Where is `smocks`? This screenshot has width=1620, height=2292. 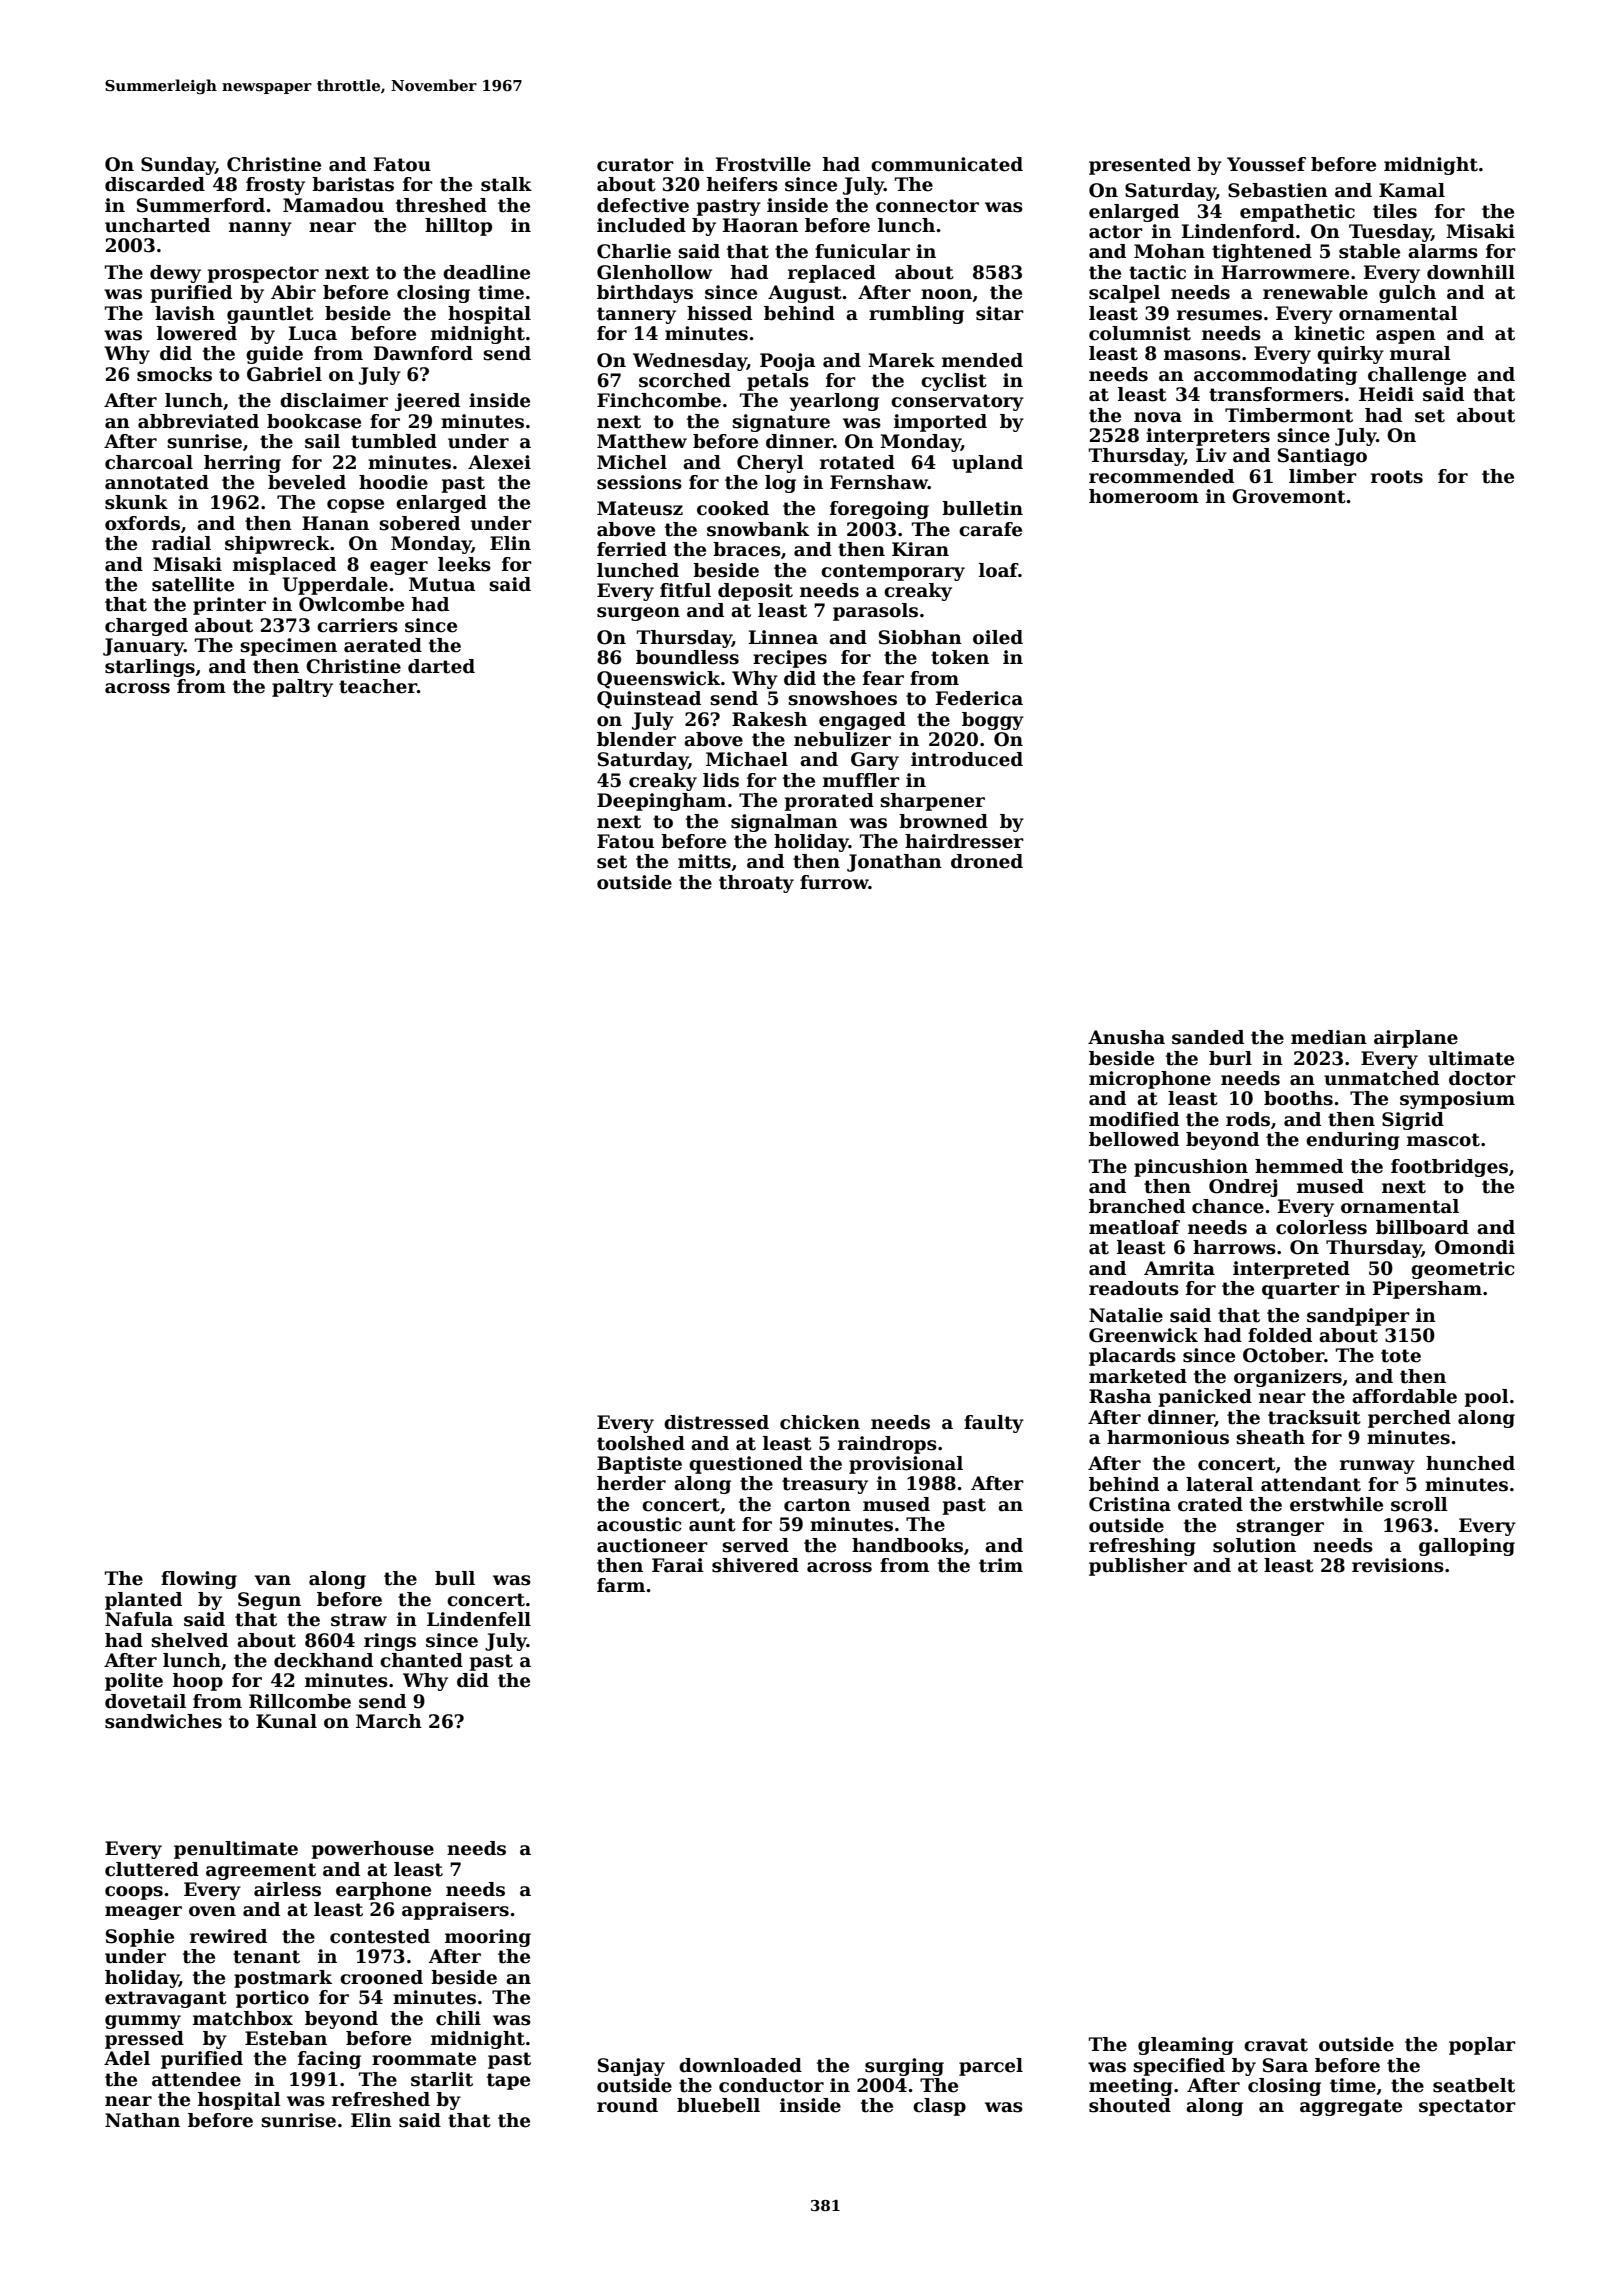
smocks is located at coordinates (174, 374).
